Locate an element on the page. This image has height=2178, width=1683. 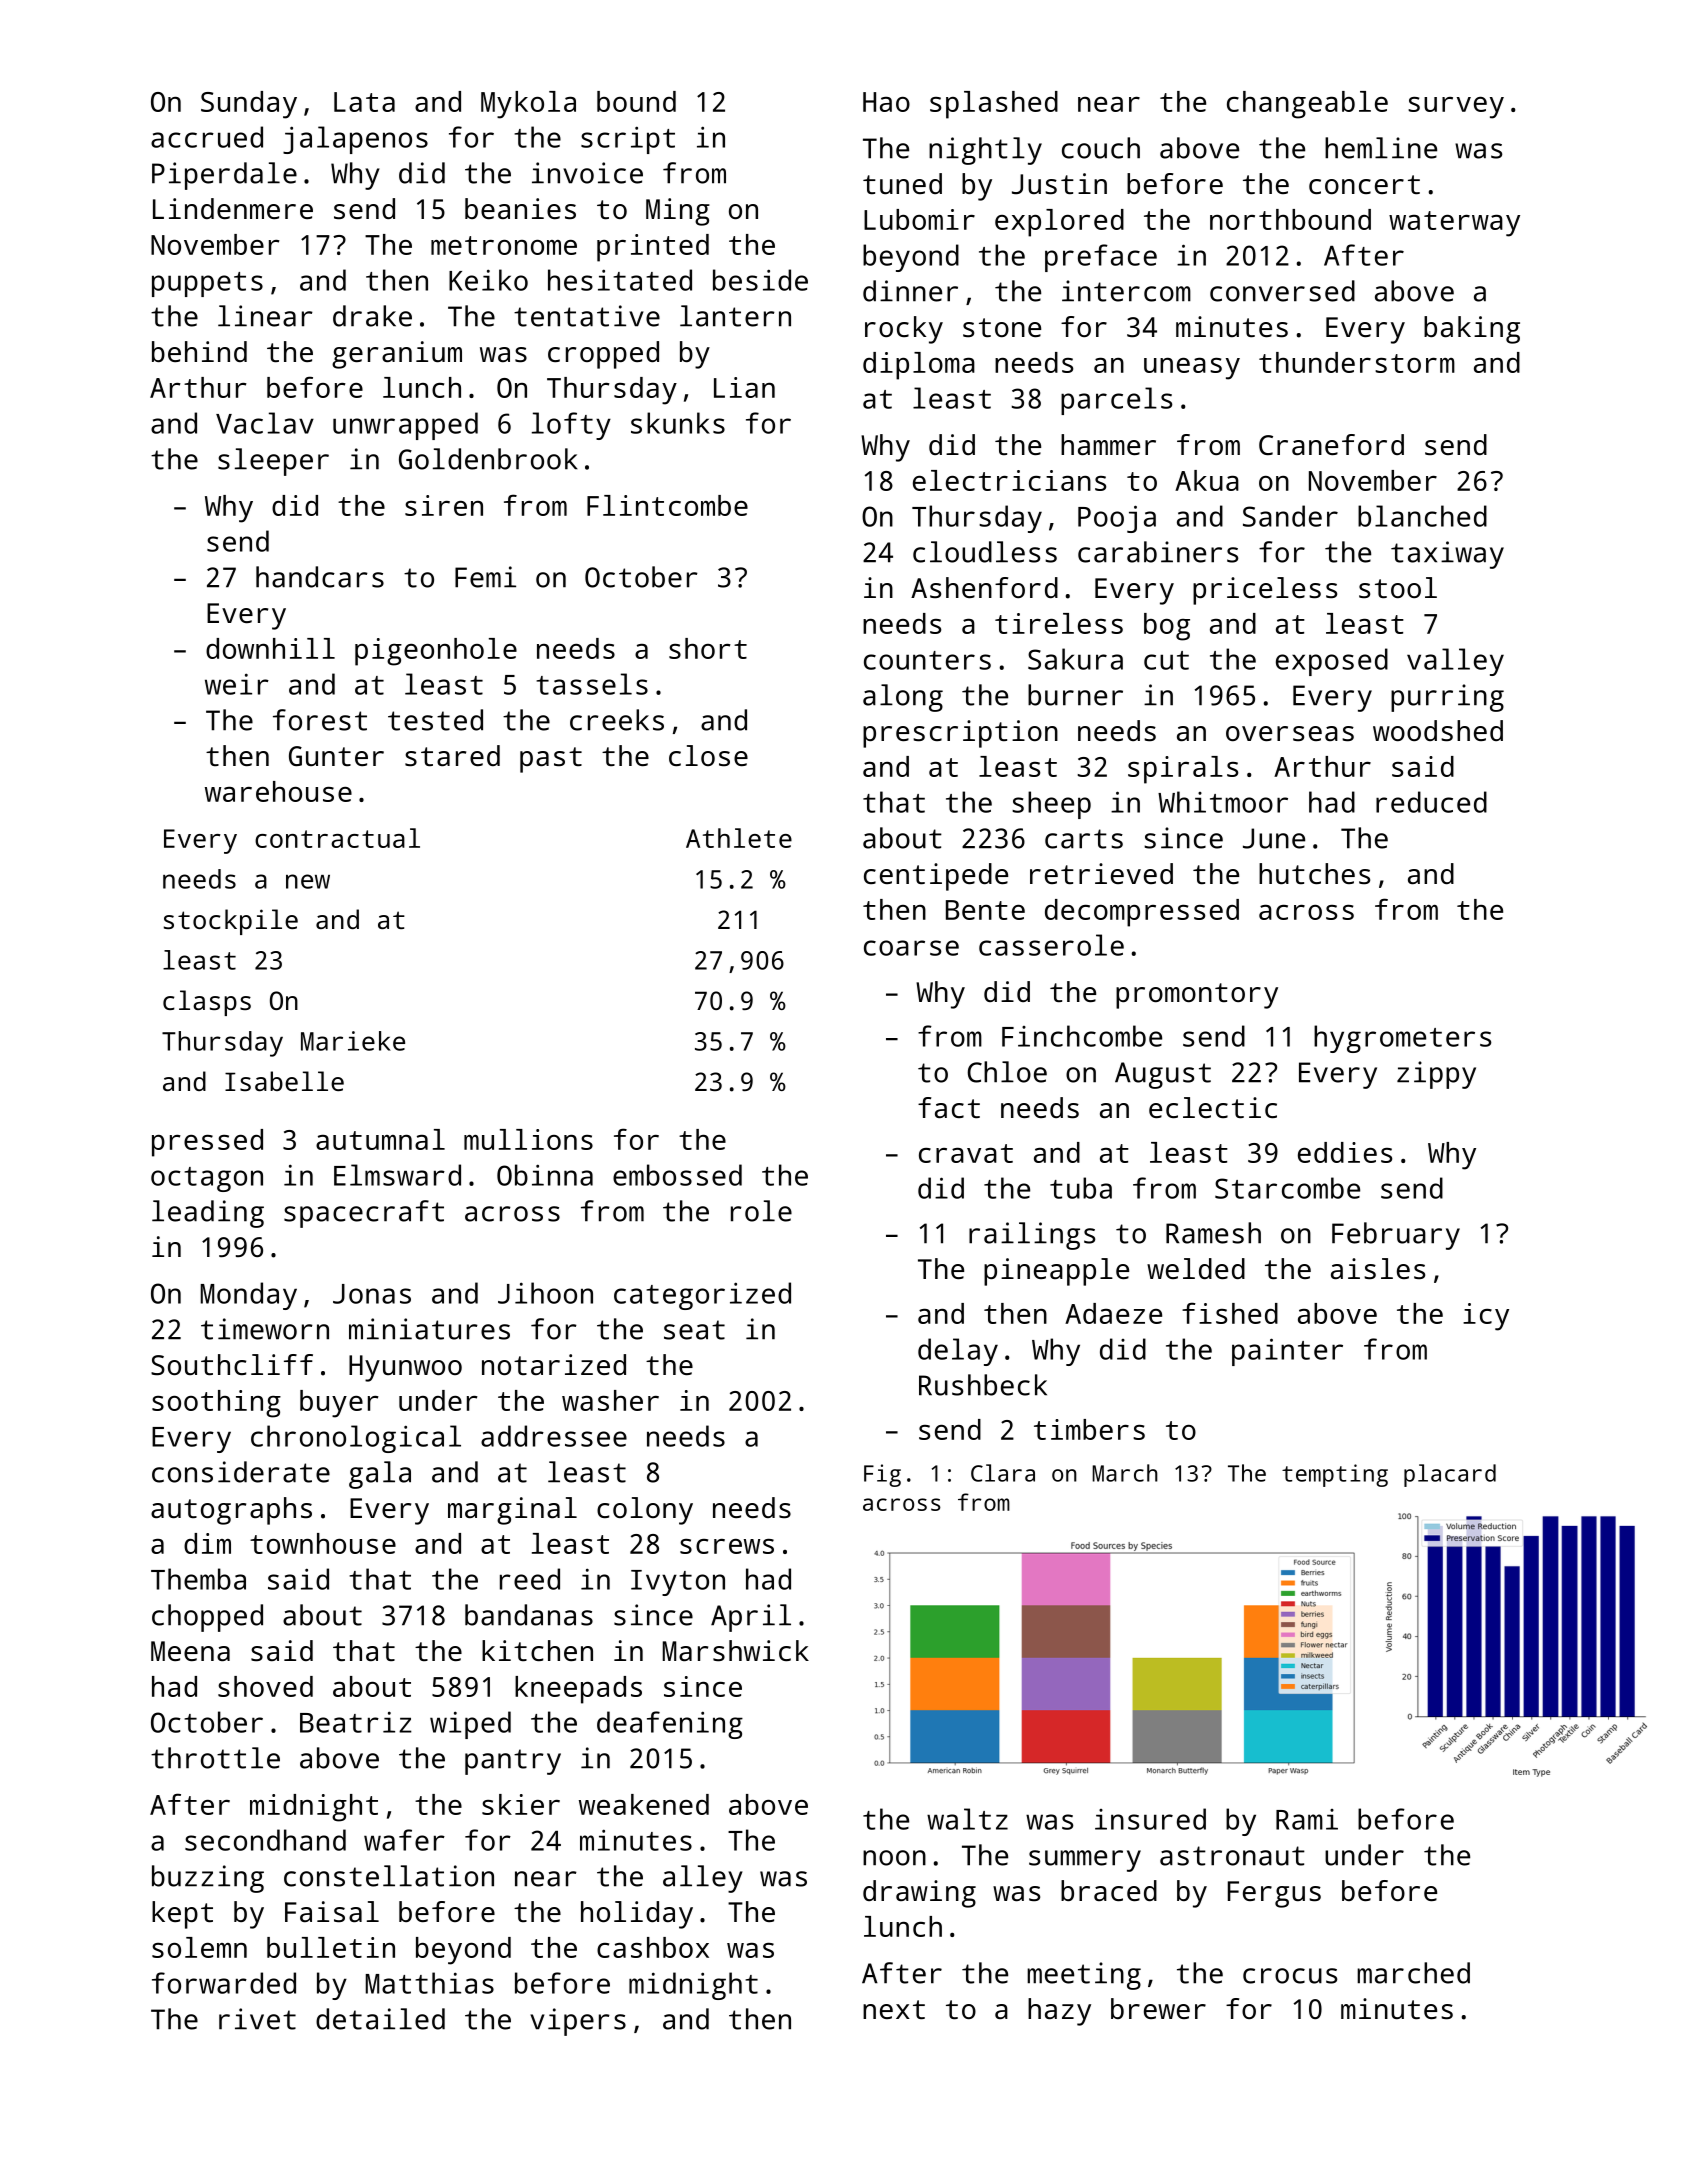
puppets is located at coordinates (207, 284).
